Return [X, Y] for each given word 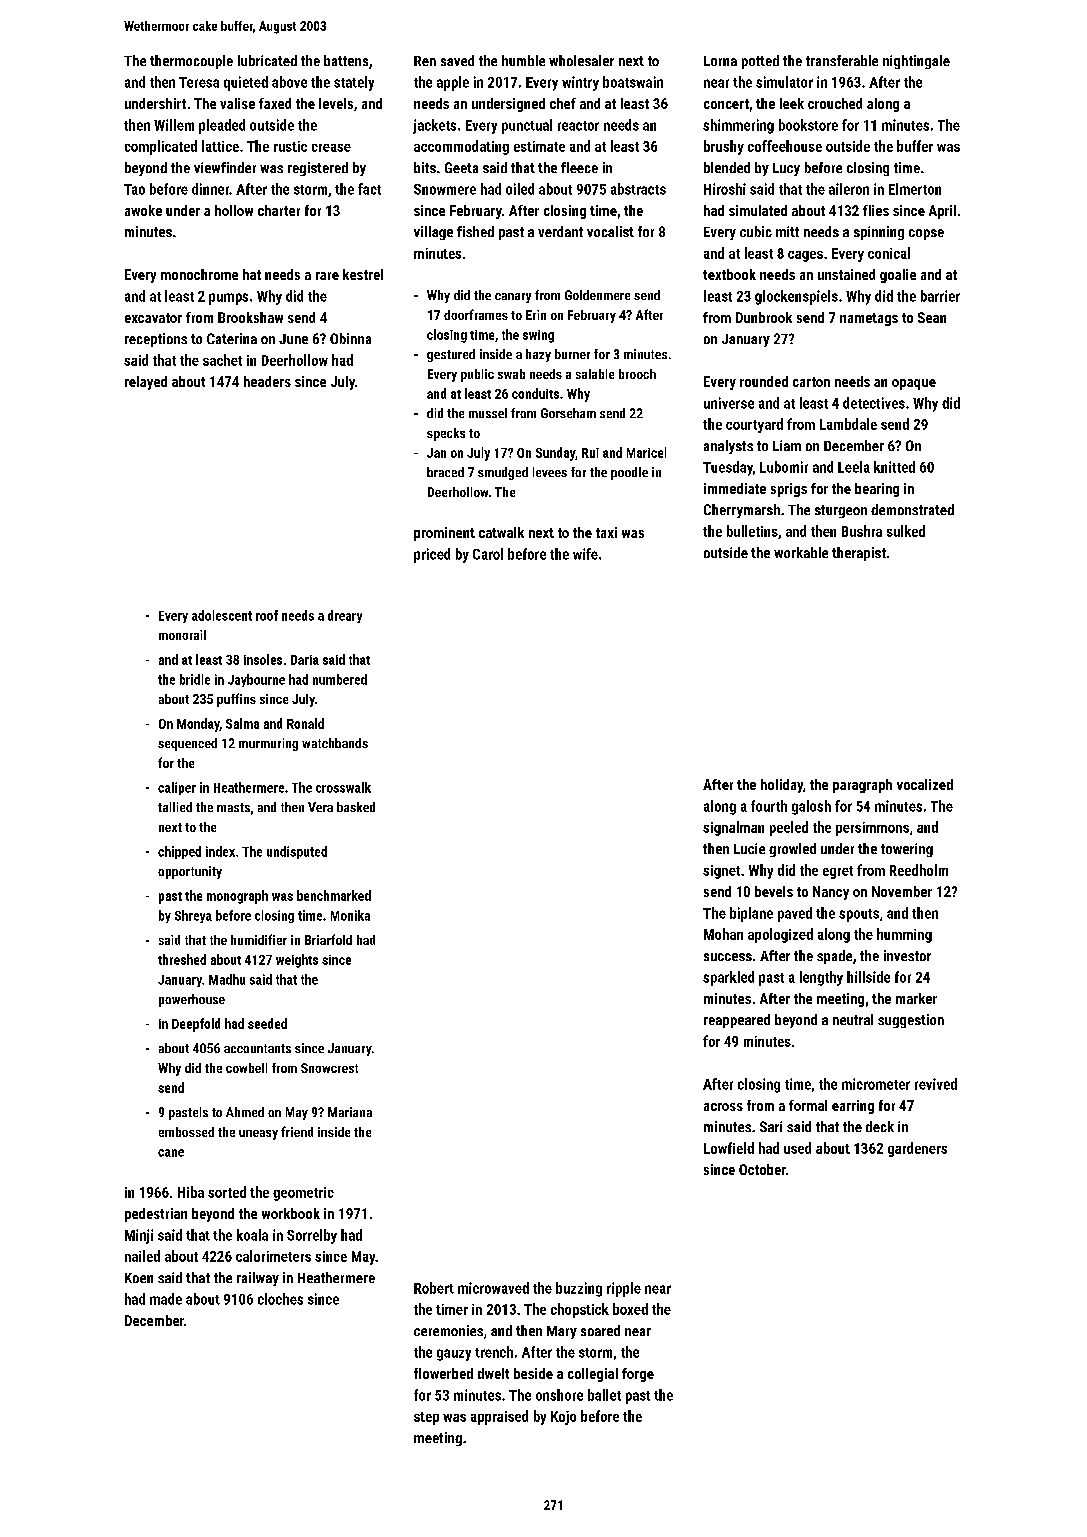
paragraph [862, 786]
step [426, 1418]
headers [267, 381]
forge [638, 1375]
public [477, 375]
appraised [499, 1417]
